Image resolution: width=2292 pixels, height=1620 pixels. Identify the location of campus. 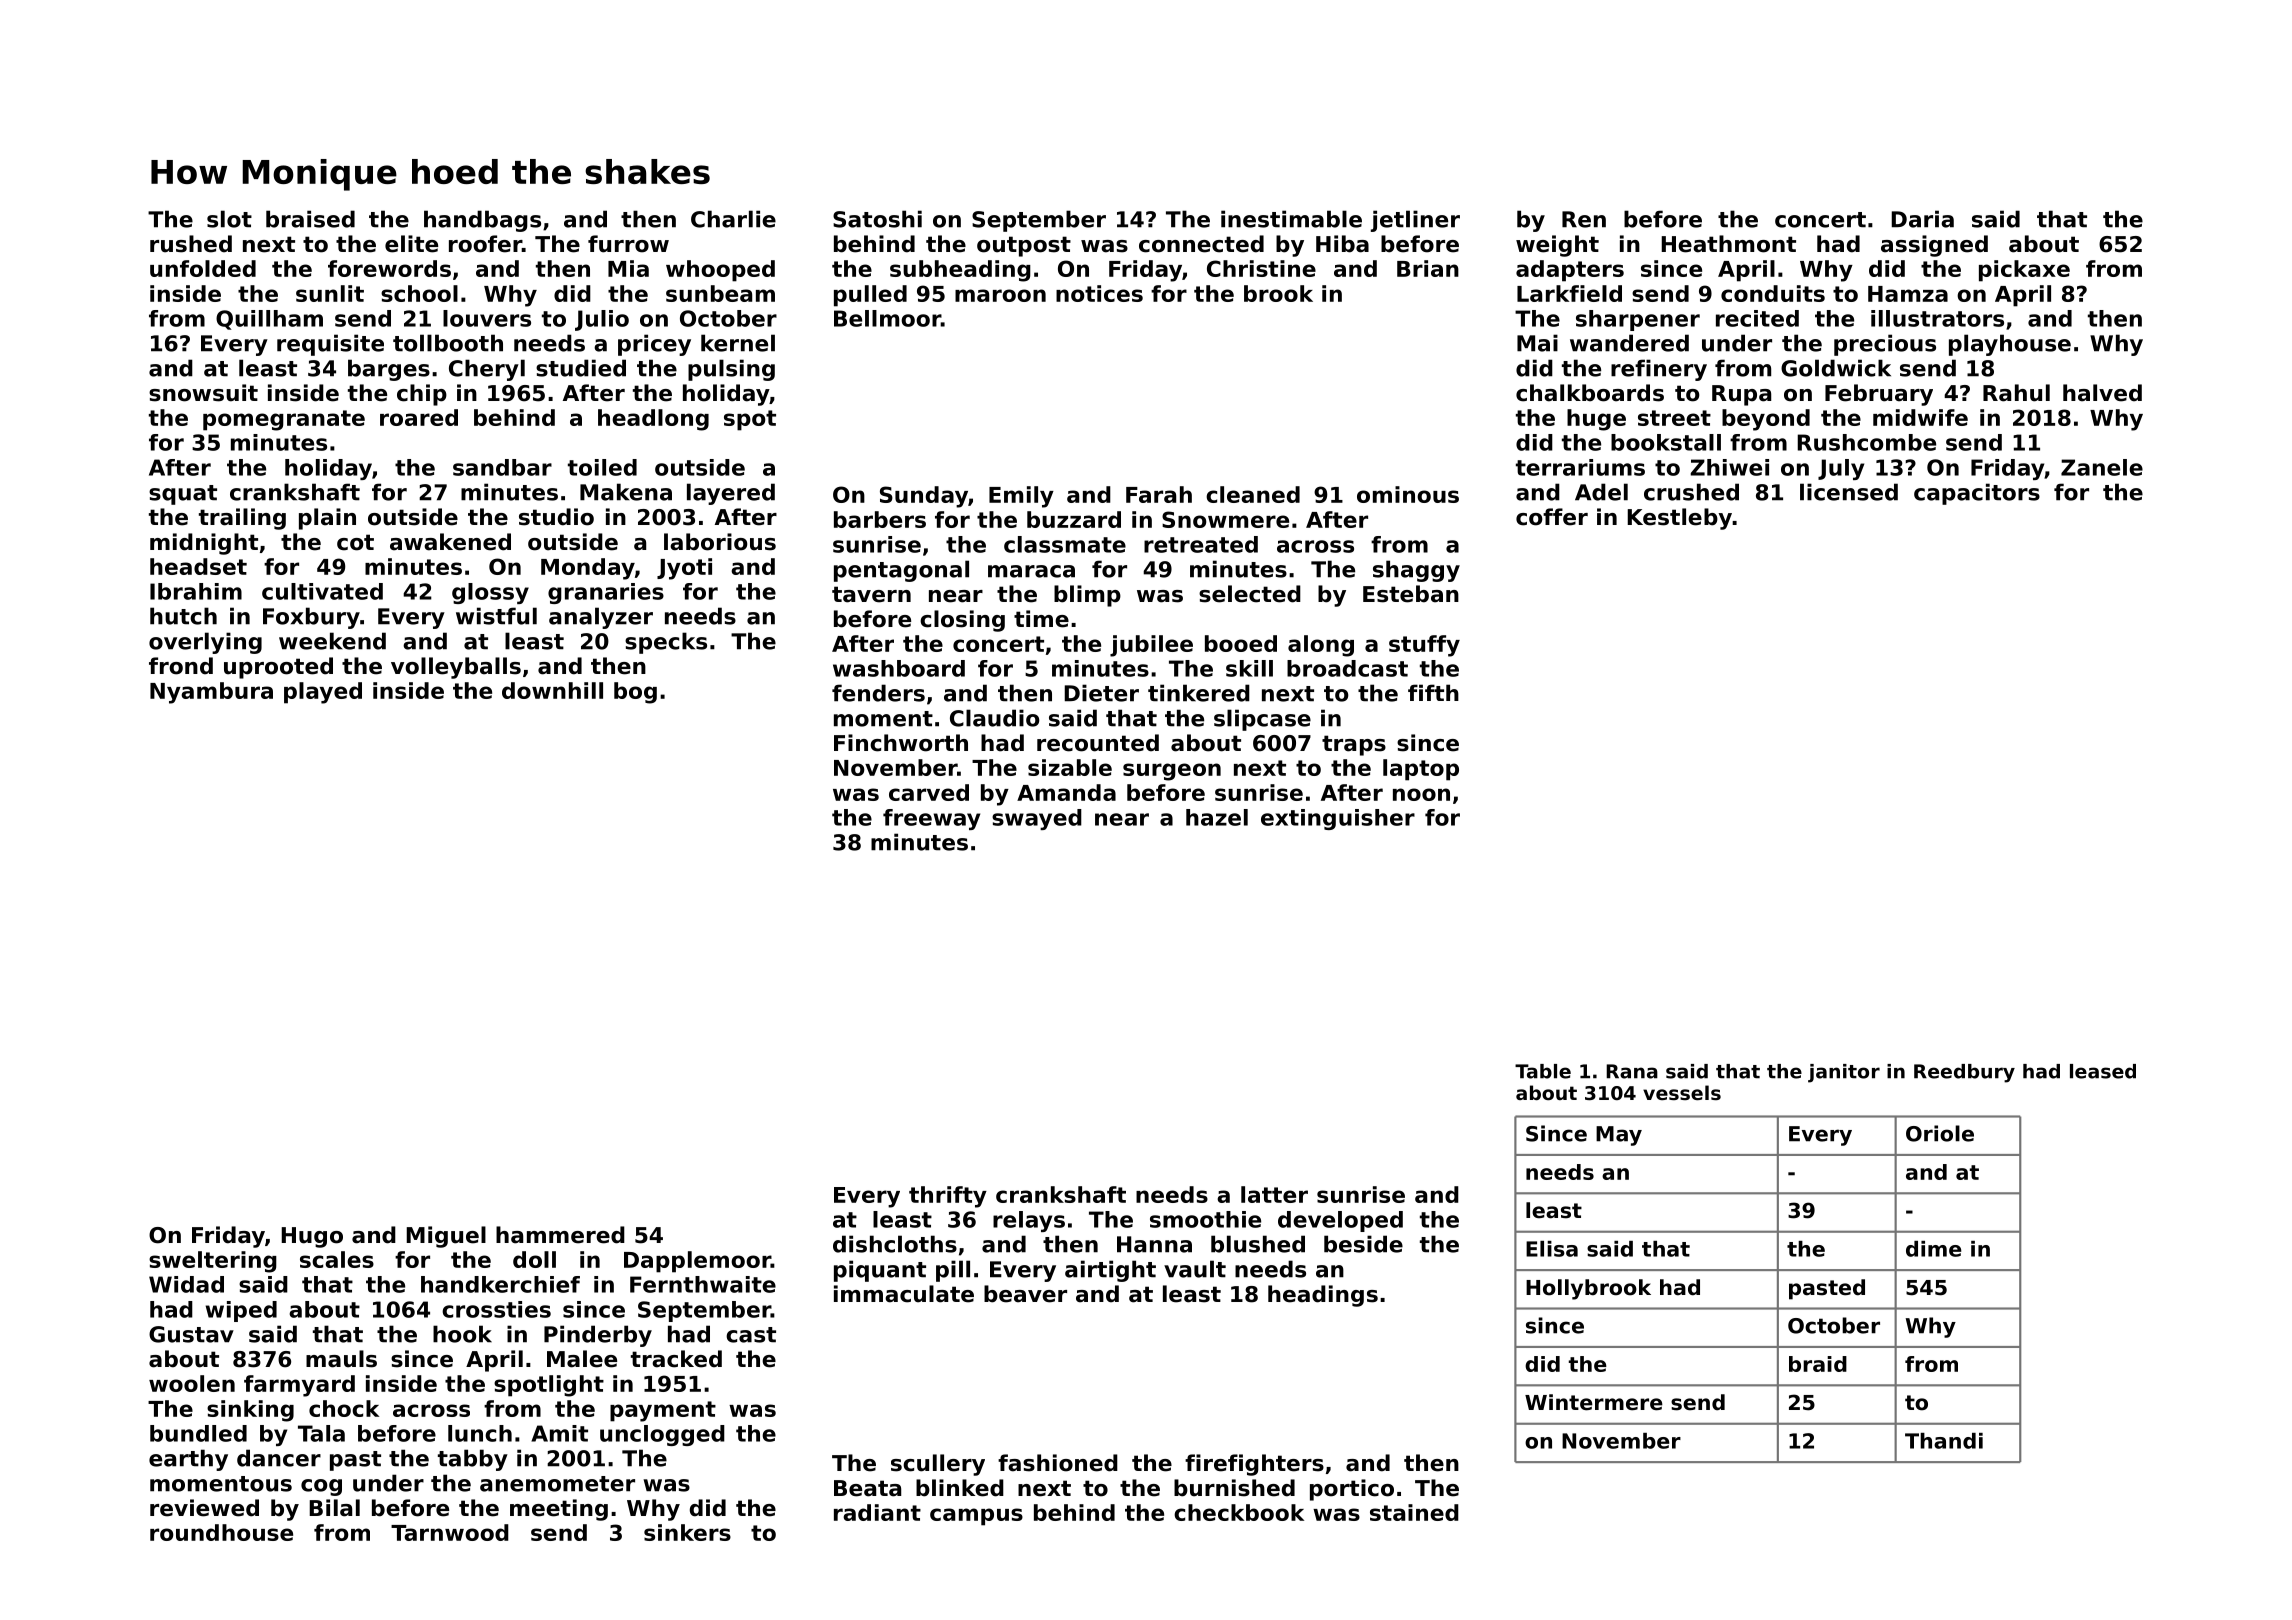
(976, 1517).
